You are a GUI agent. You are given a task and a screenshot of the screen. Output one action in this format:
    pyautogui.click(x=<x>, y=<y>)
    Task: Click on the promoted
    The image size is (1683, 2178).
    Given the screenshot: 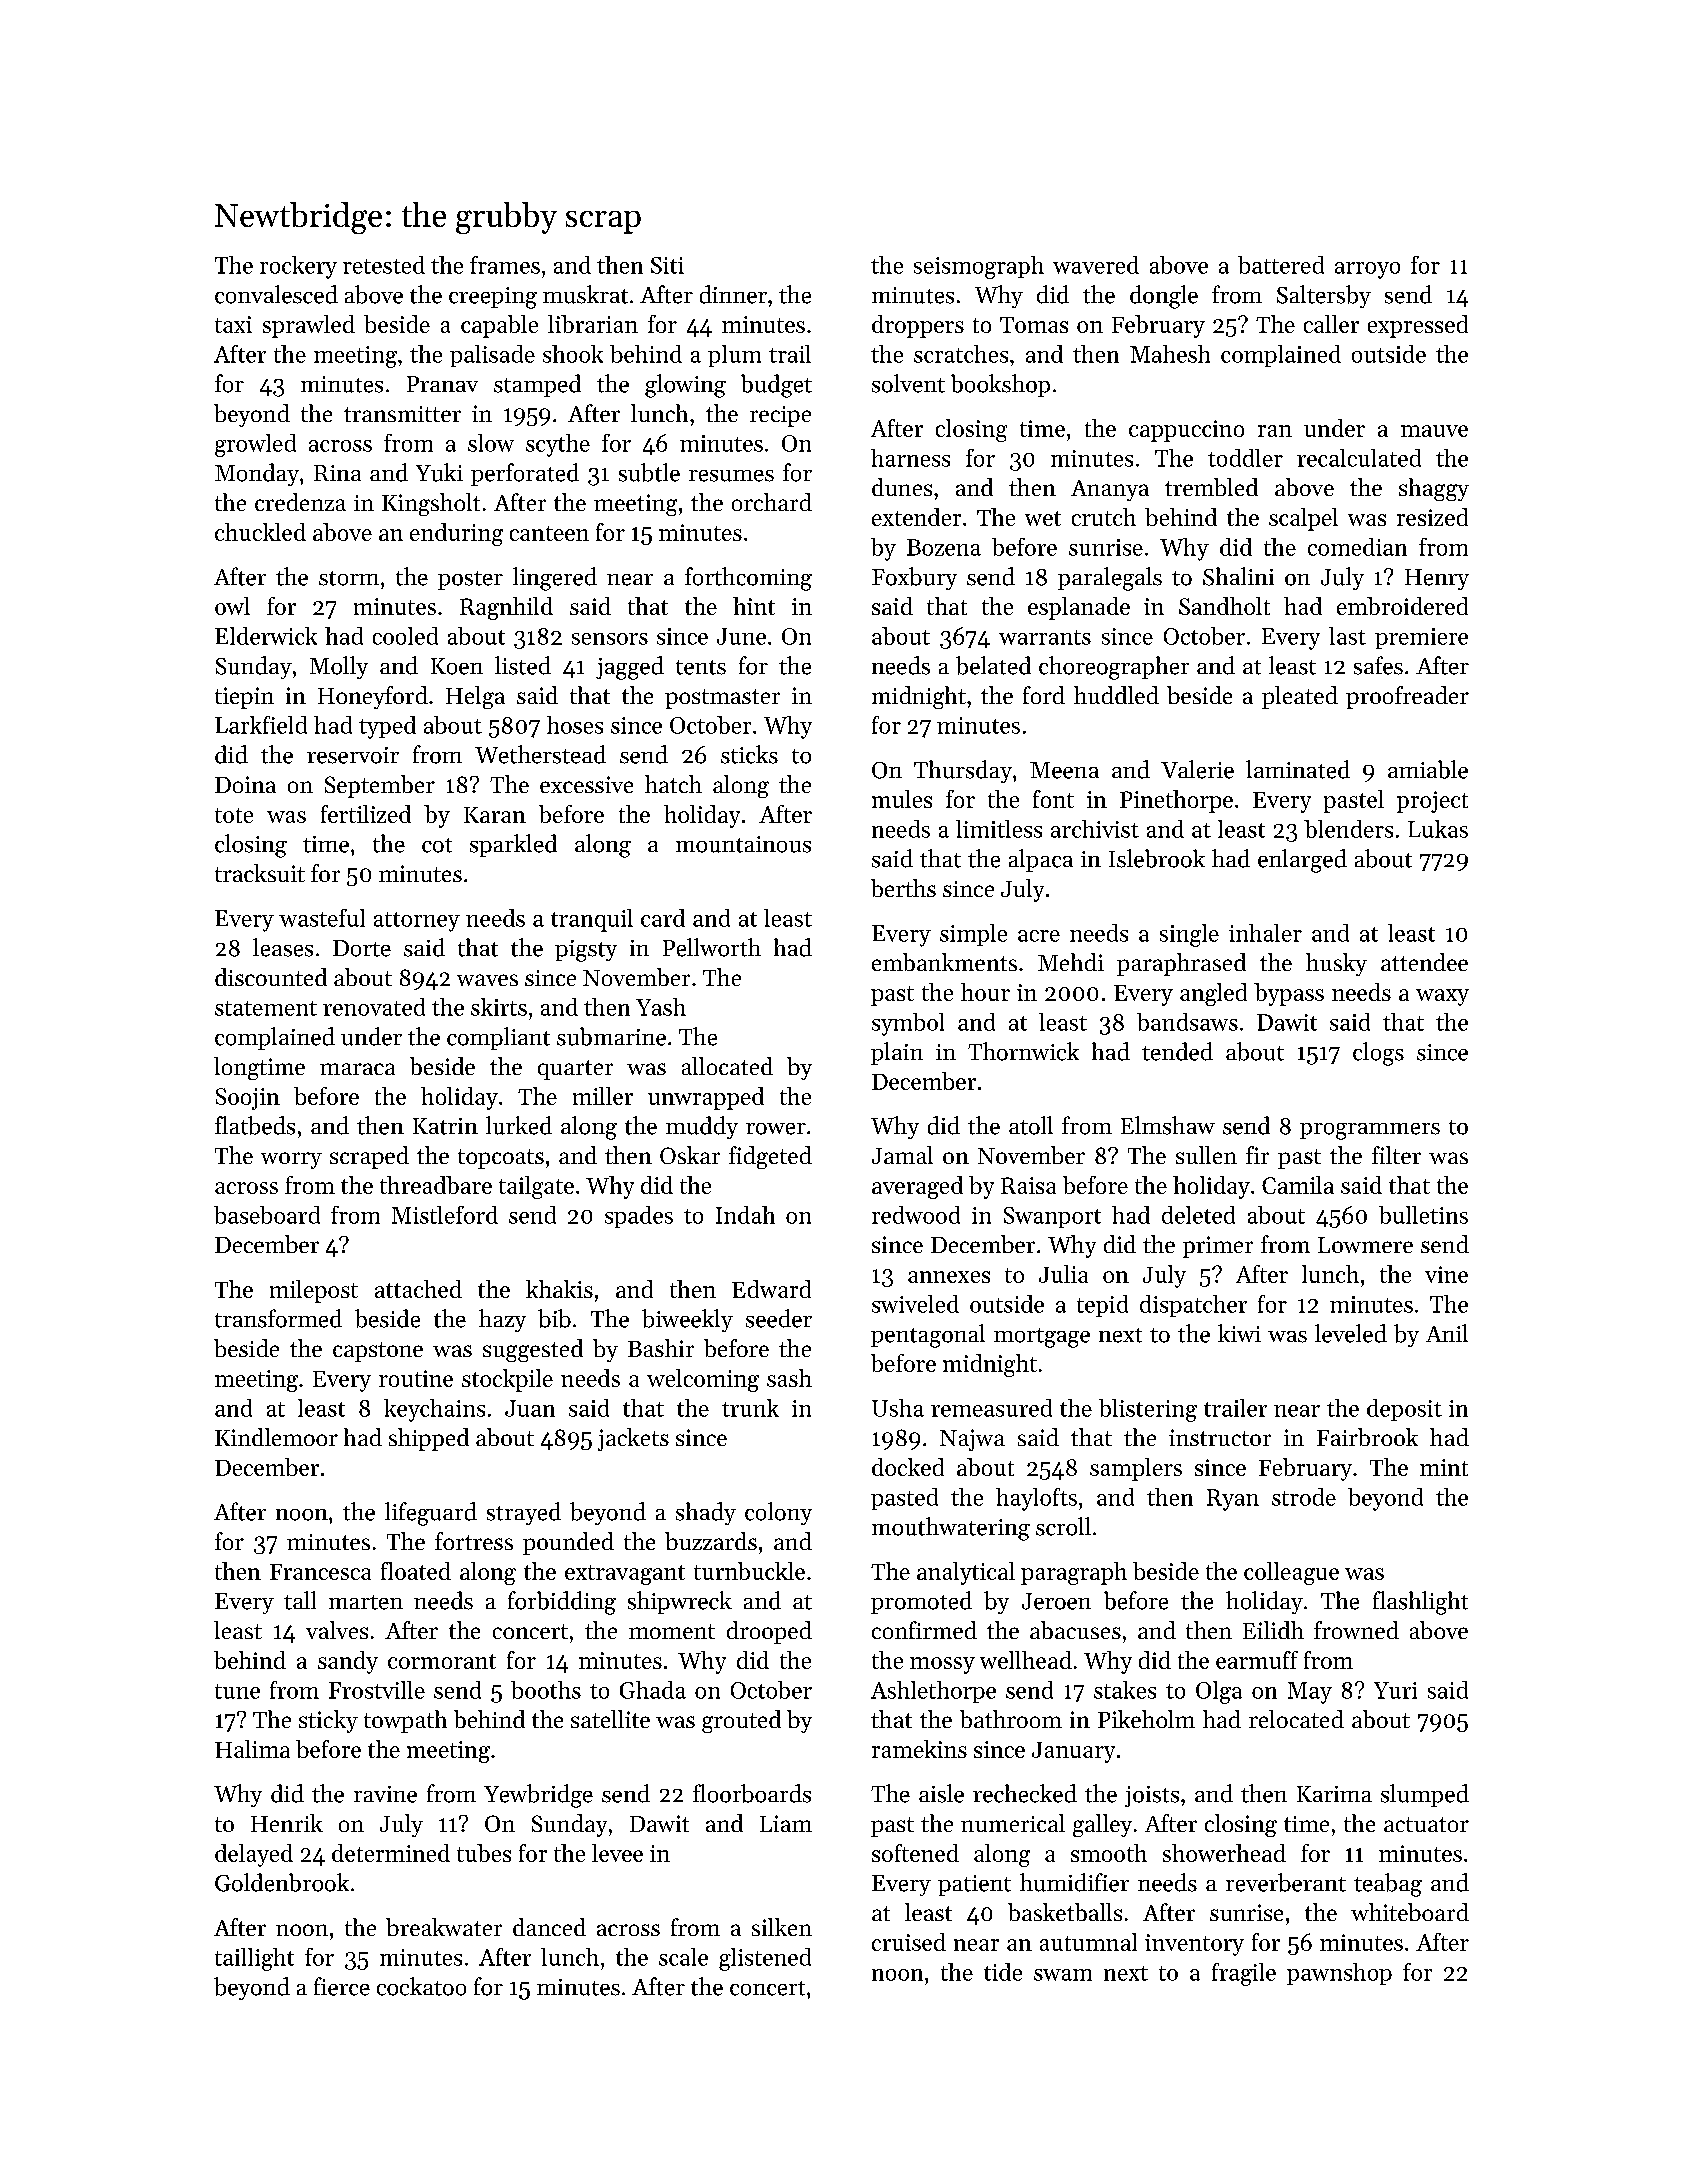 What is the action you would take?
    pyautogui.click(x=921, y=1602)
